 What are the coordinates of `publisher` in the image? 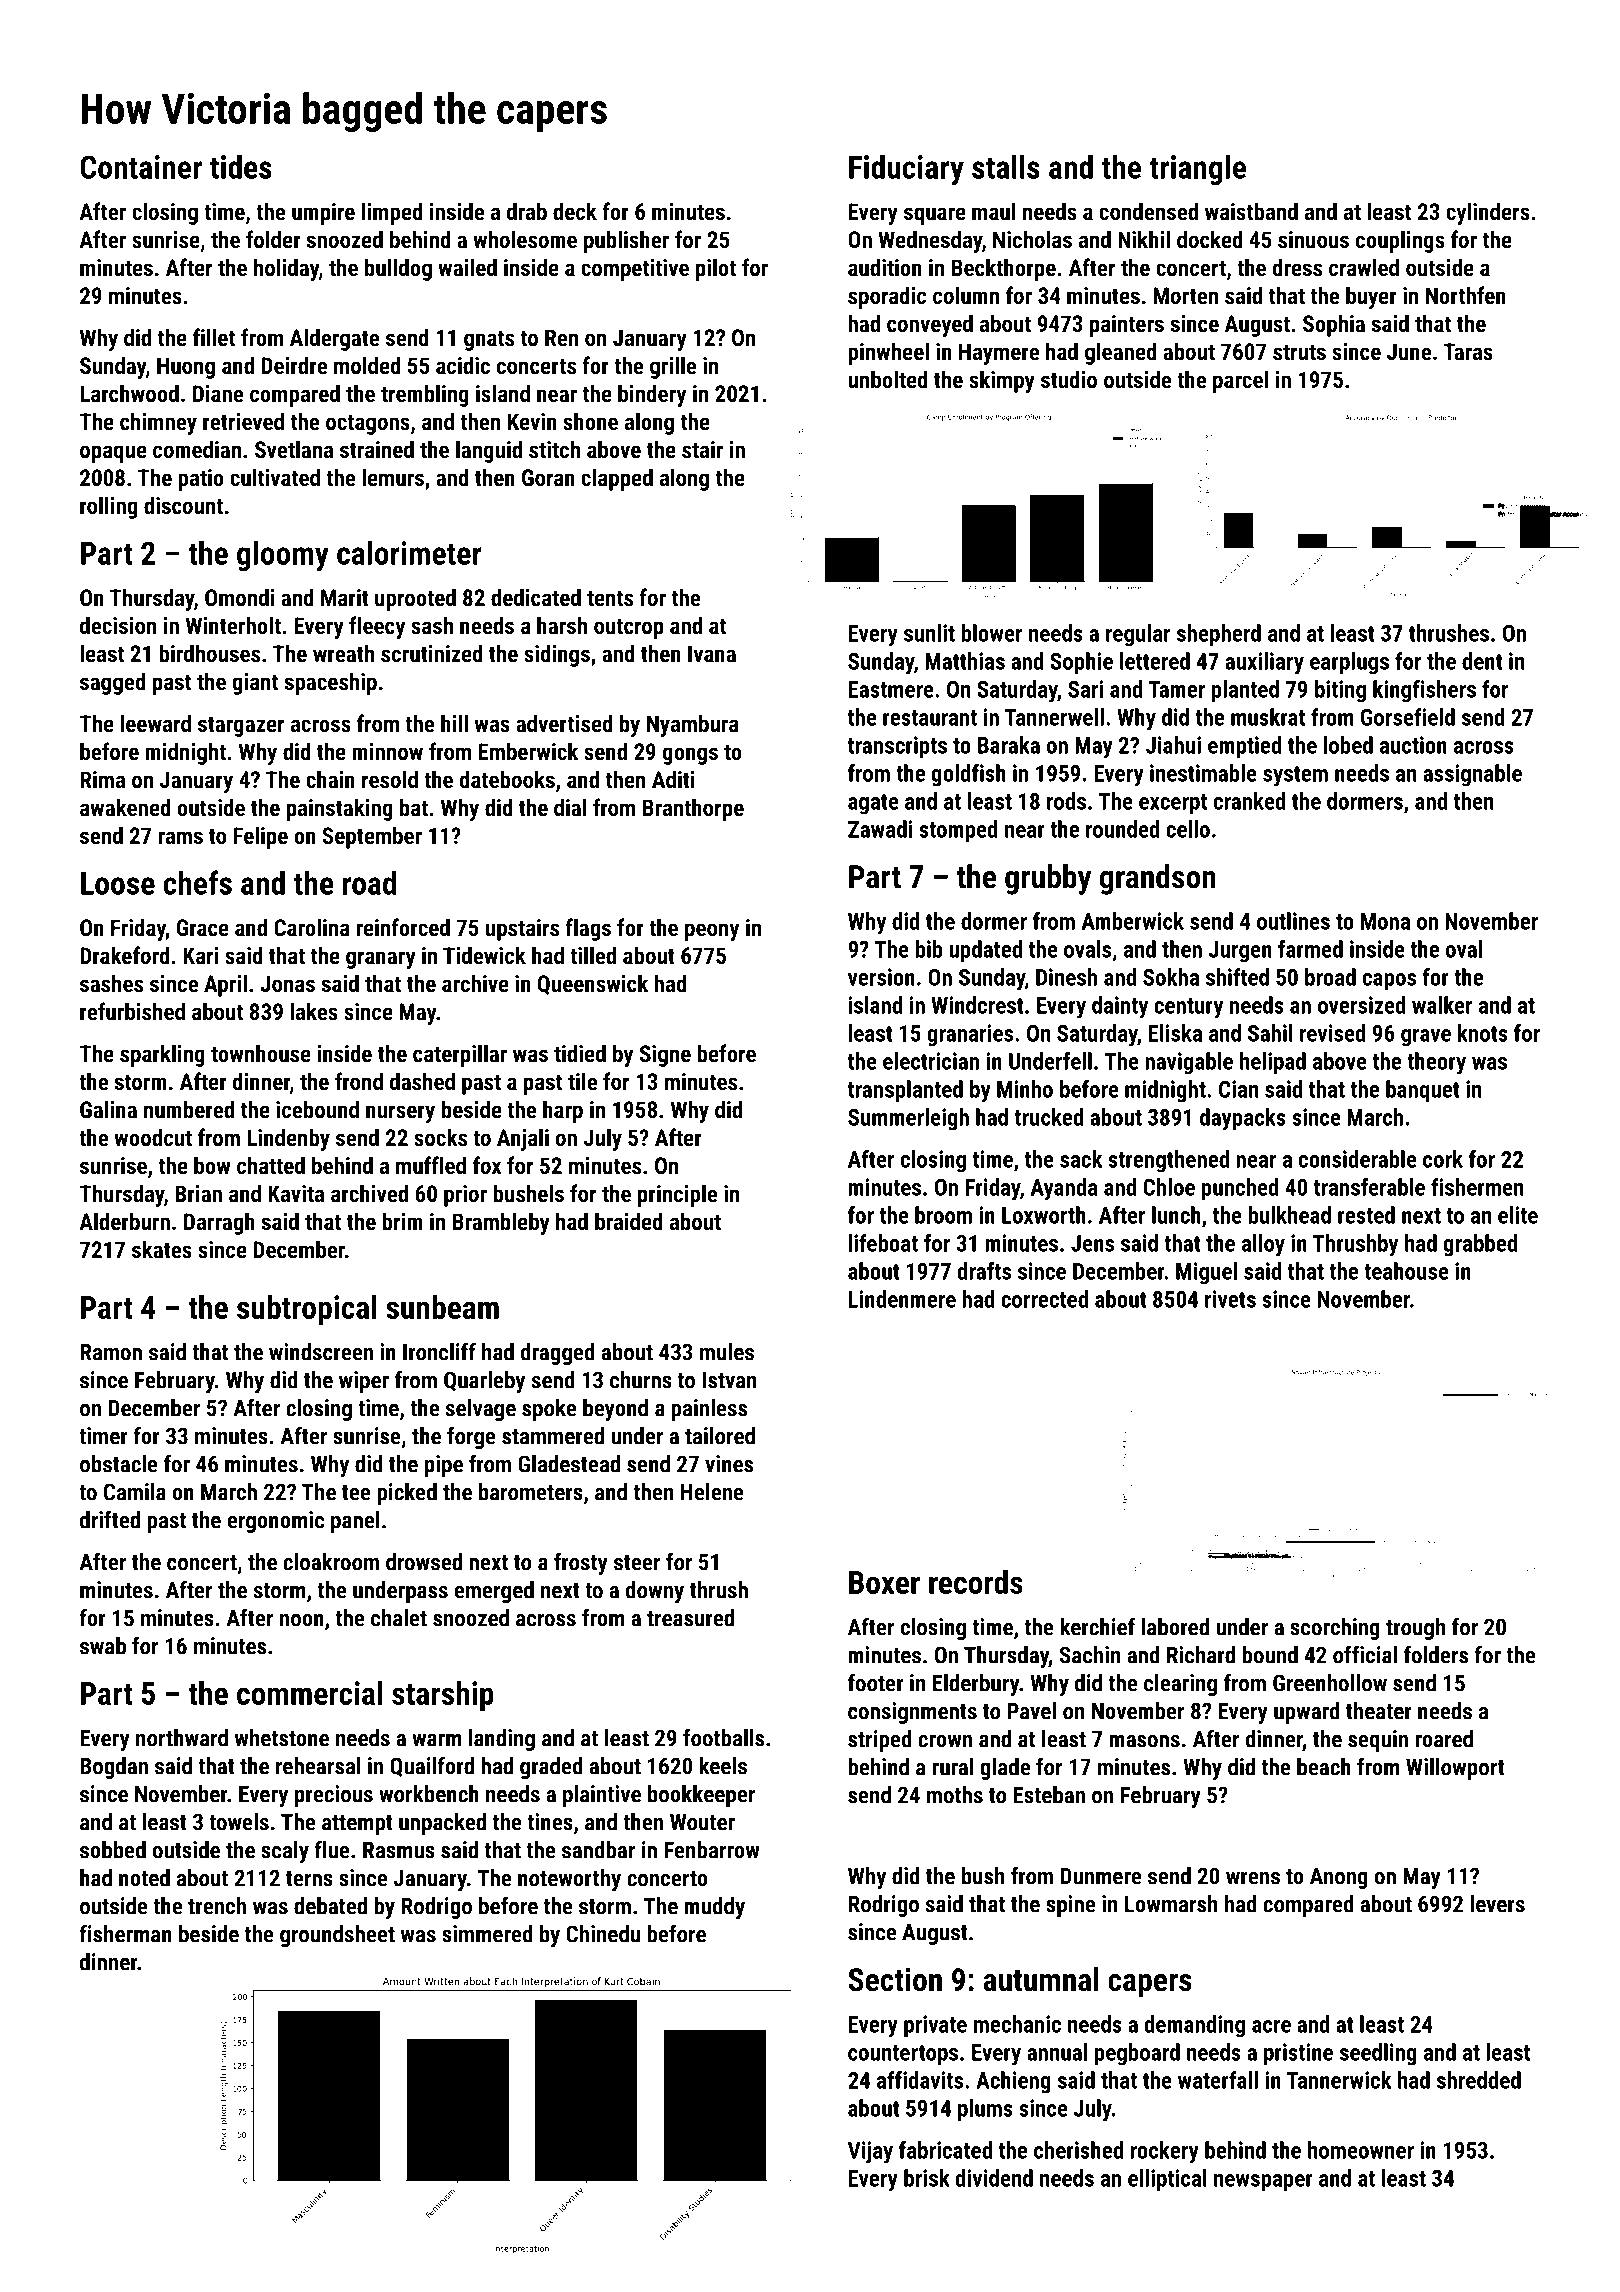 It's located at (626, 241).
